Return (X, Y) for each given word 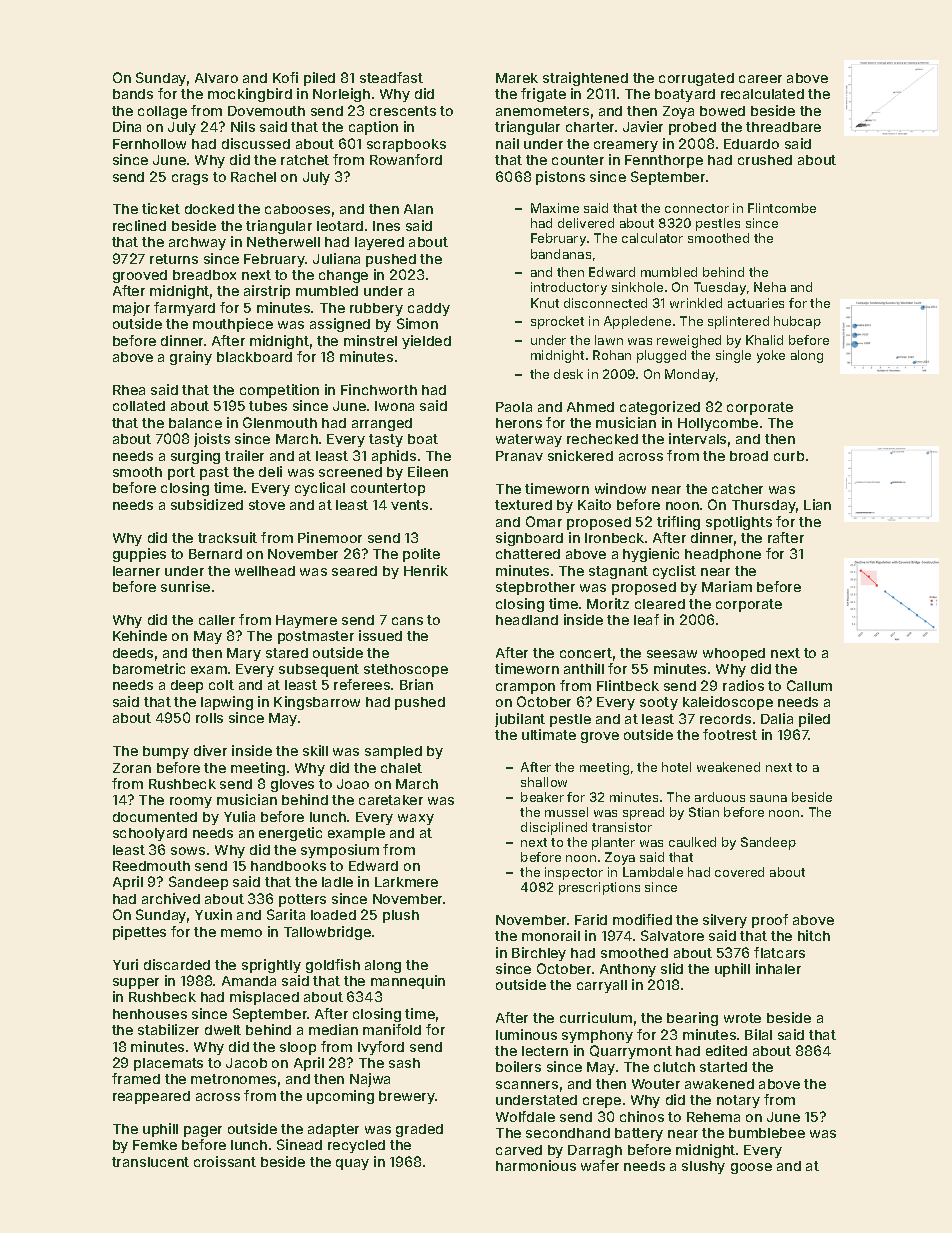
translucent (150, 1162)
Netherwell (283, 242)
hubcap (797, 322)
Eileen (428, 471)
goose (751, 1168)
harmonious (536, 1165)
